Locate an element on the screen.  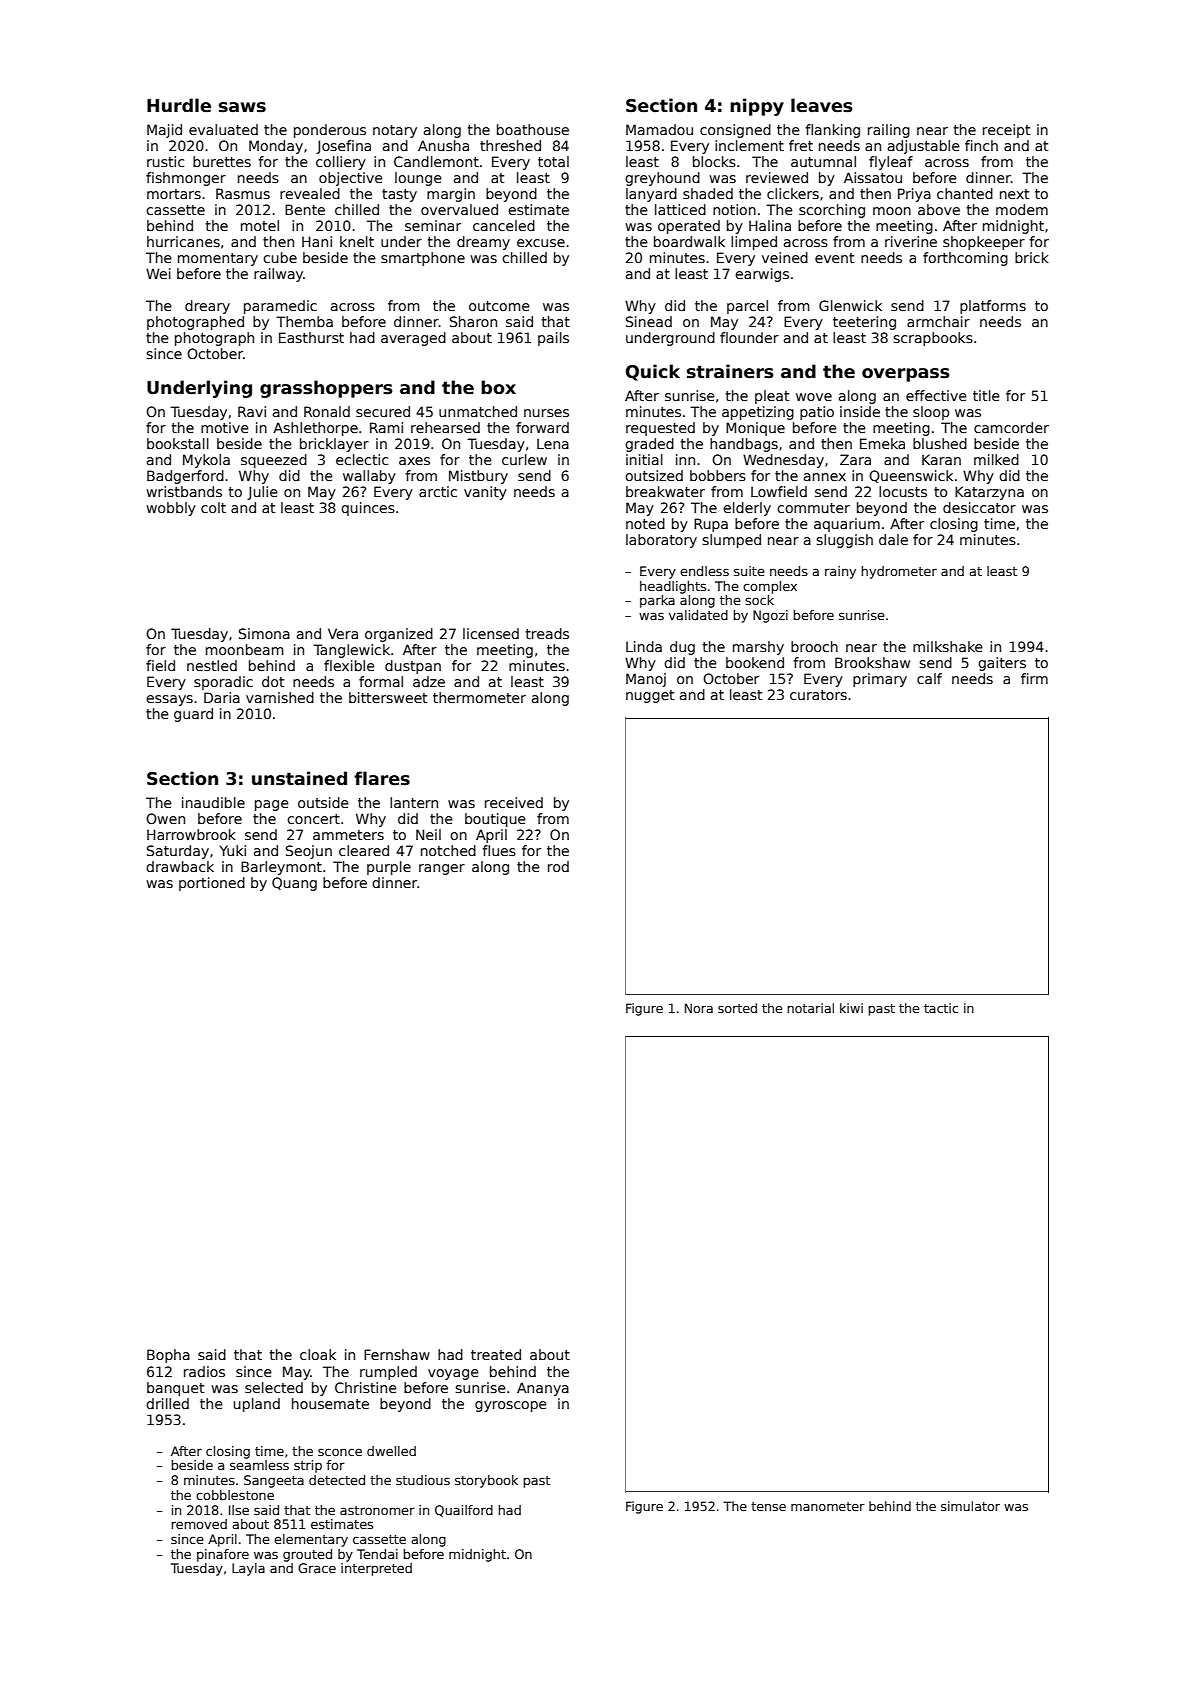
drilled is located at coordinates (167, 1403).
